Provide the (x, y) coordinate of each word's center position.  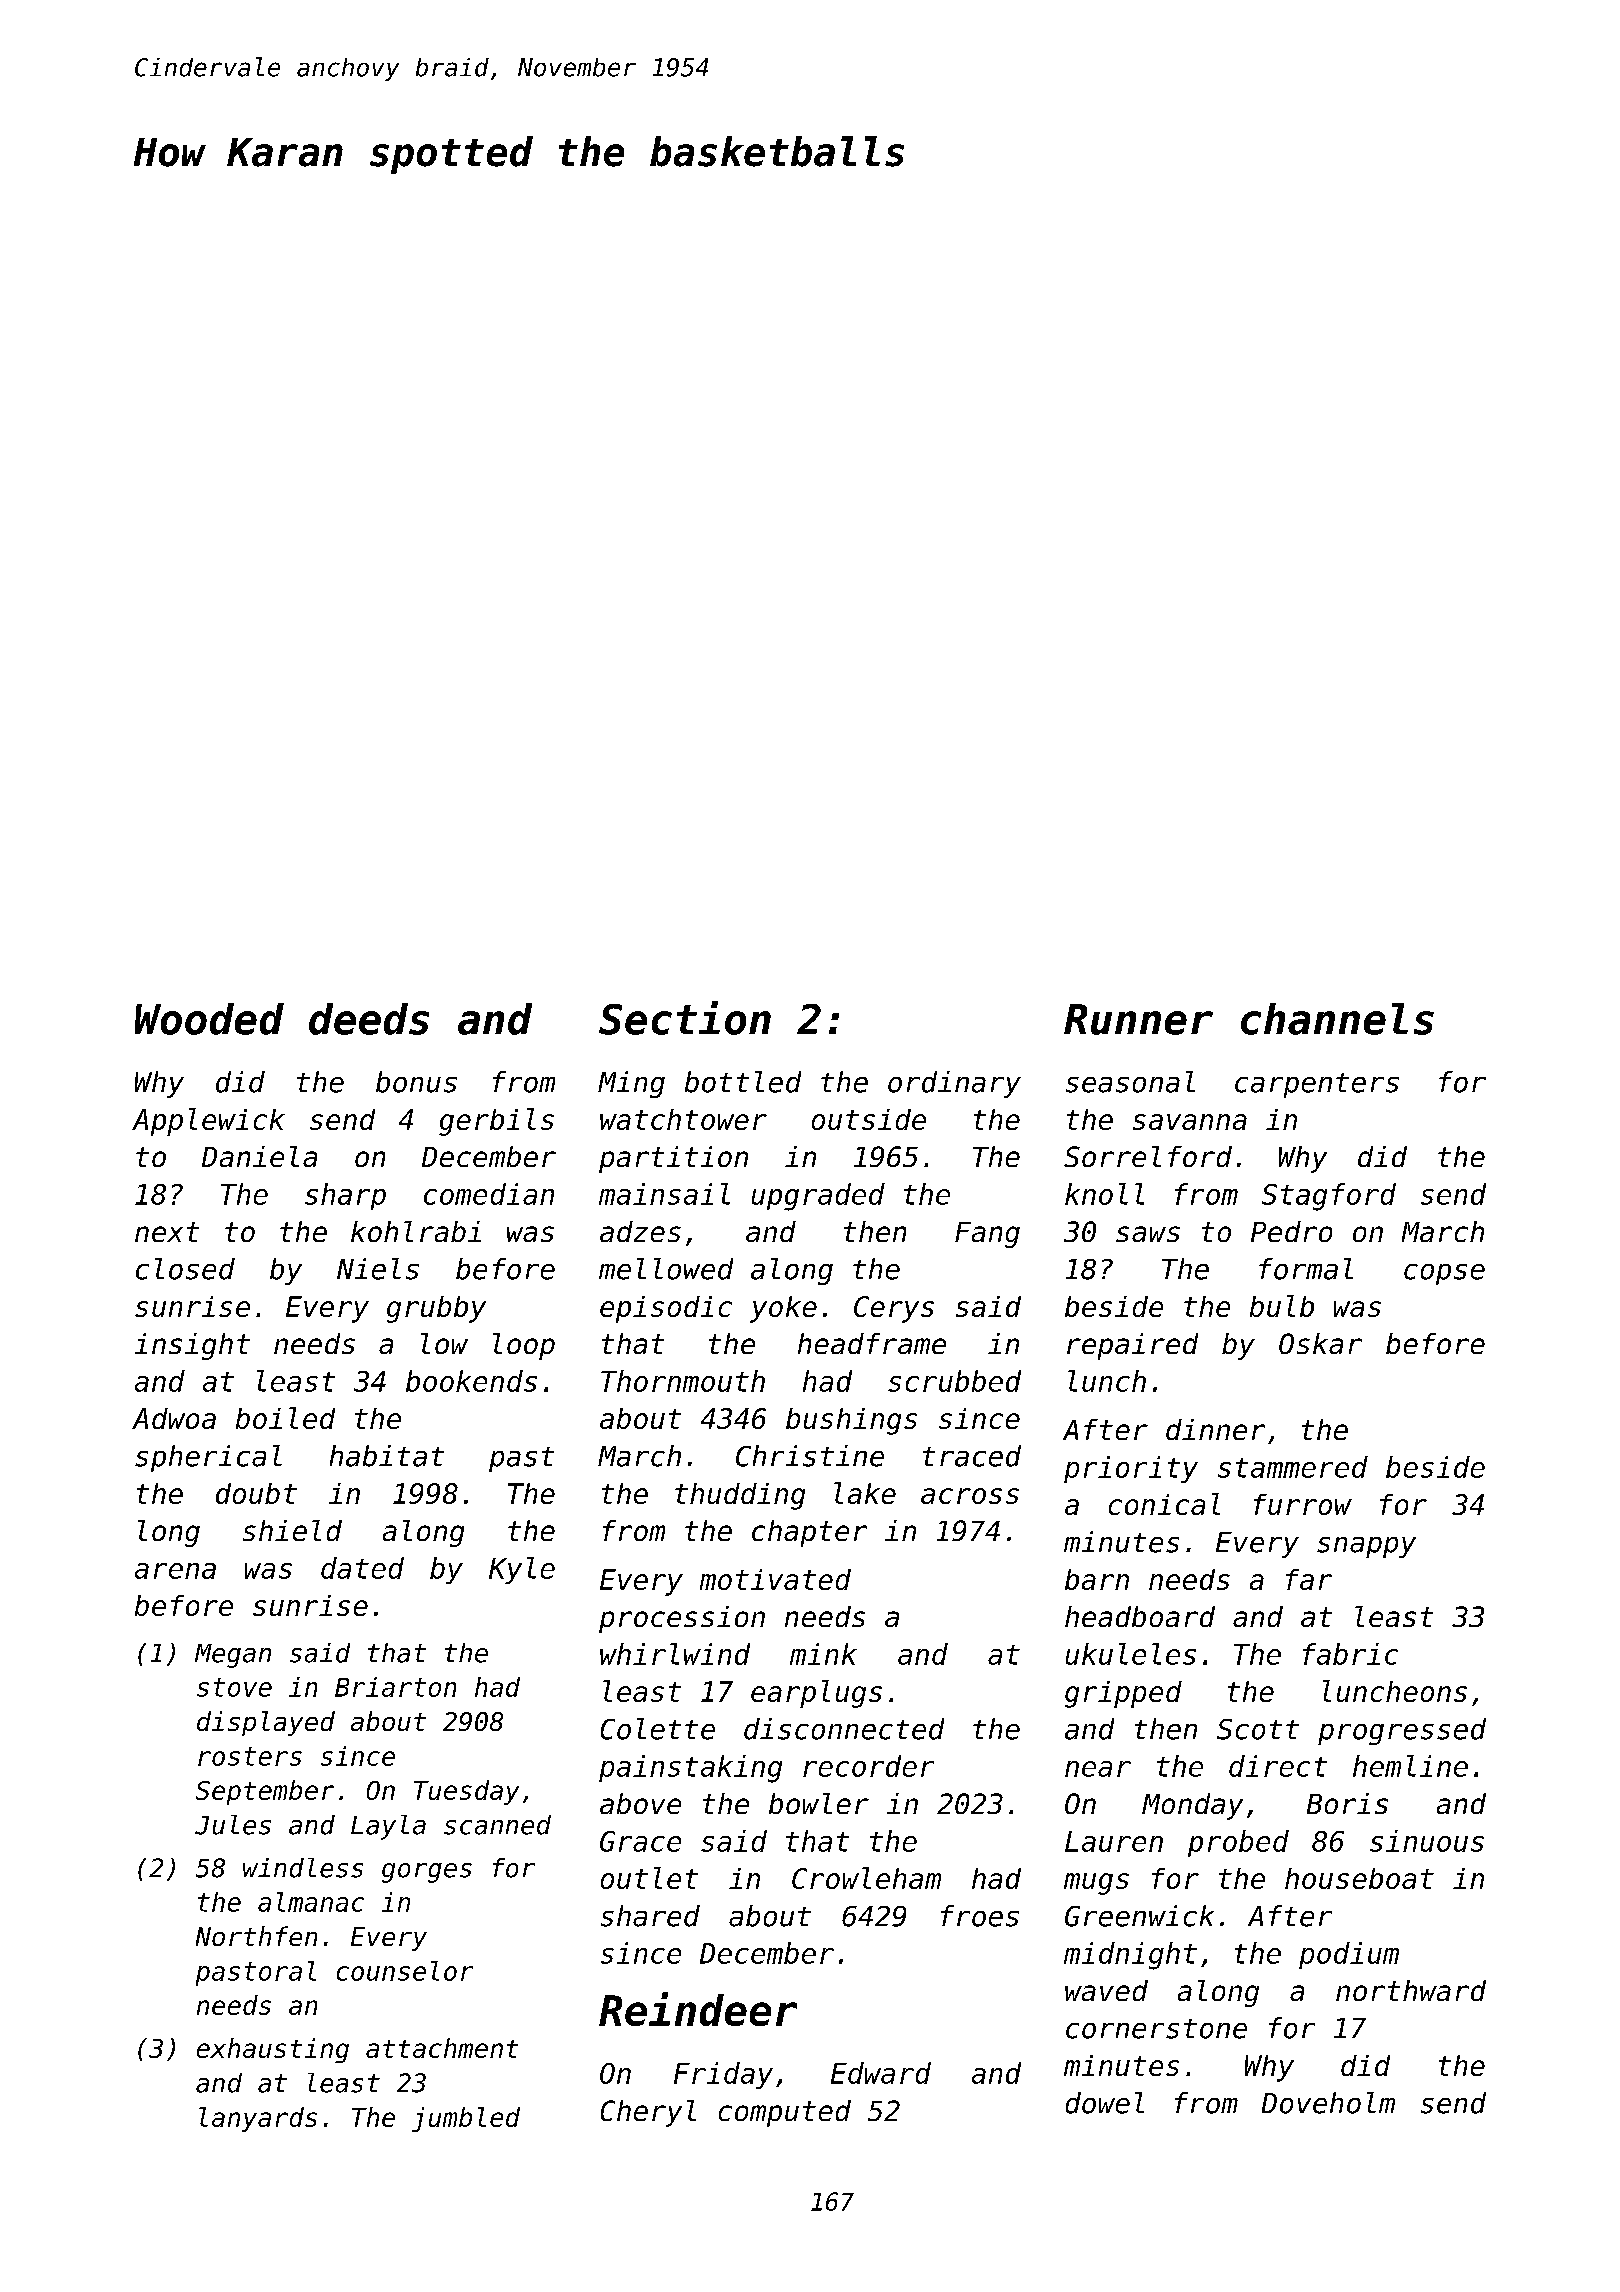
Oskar (1320, 1343)
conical (1164, 1504)
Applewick (208, 1122)
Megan (233, 1656)
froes (980, 1916)
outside (869, 1119)
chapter (809, 1533)
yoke (783, 1309)
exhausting (273, 2050)
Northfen (256, 1936)
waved (1106, 1990)
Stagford (1329, 1197)
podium (1349, 1955)
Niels (378, 1269)
